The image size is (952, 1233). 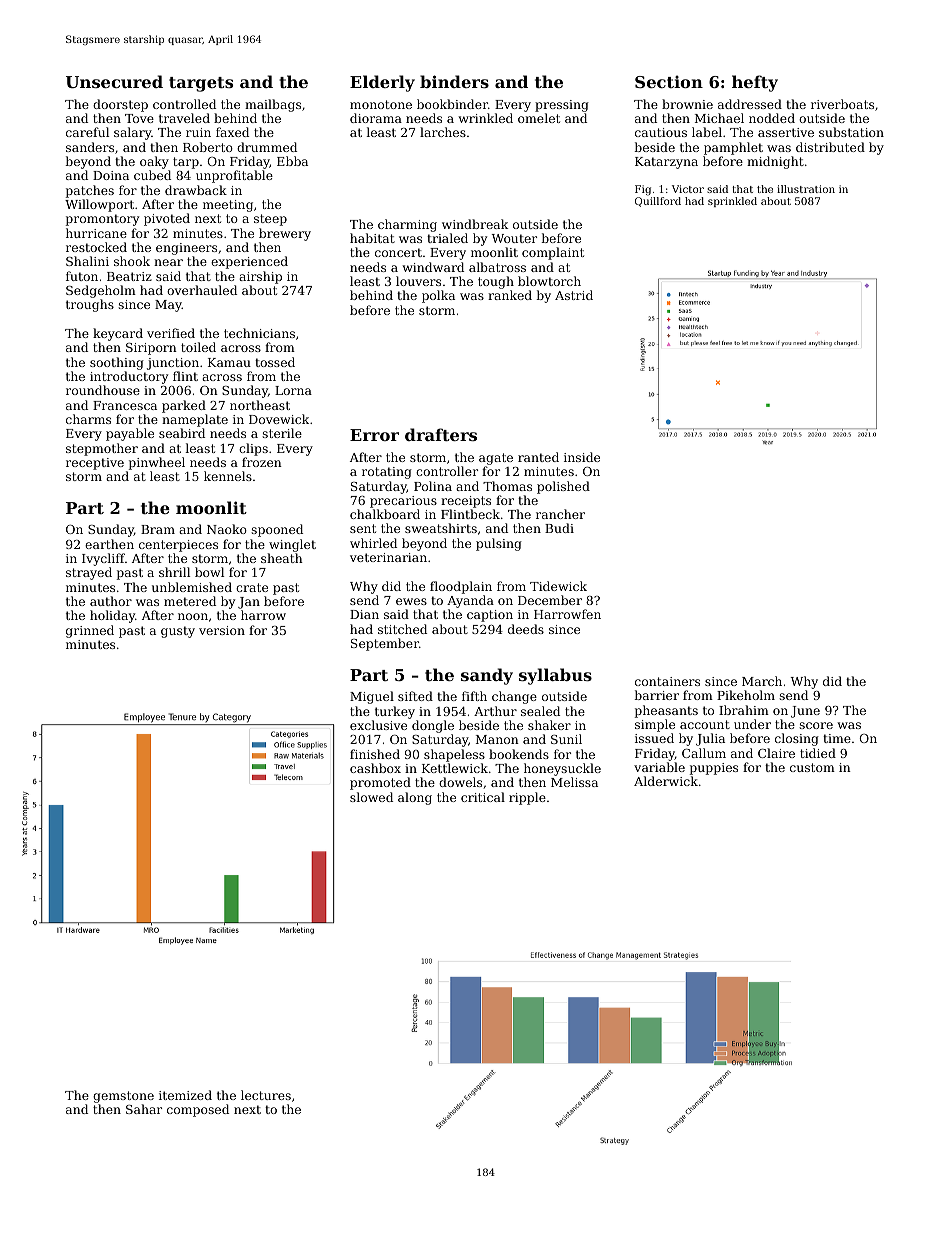 What do you see at coordinates (746, 695) in the screenshot?
I see `Pikeholm` at bounding box center [746, 695].
